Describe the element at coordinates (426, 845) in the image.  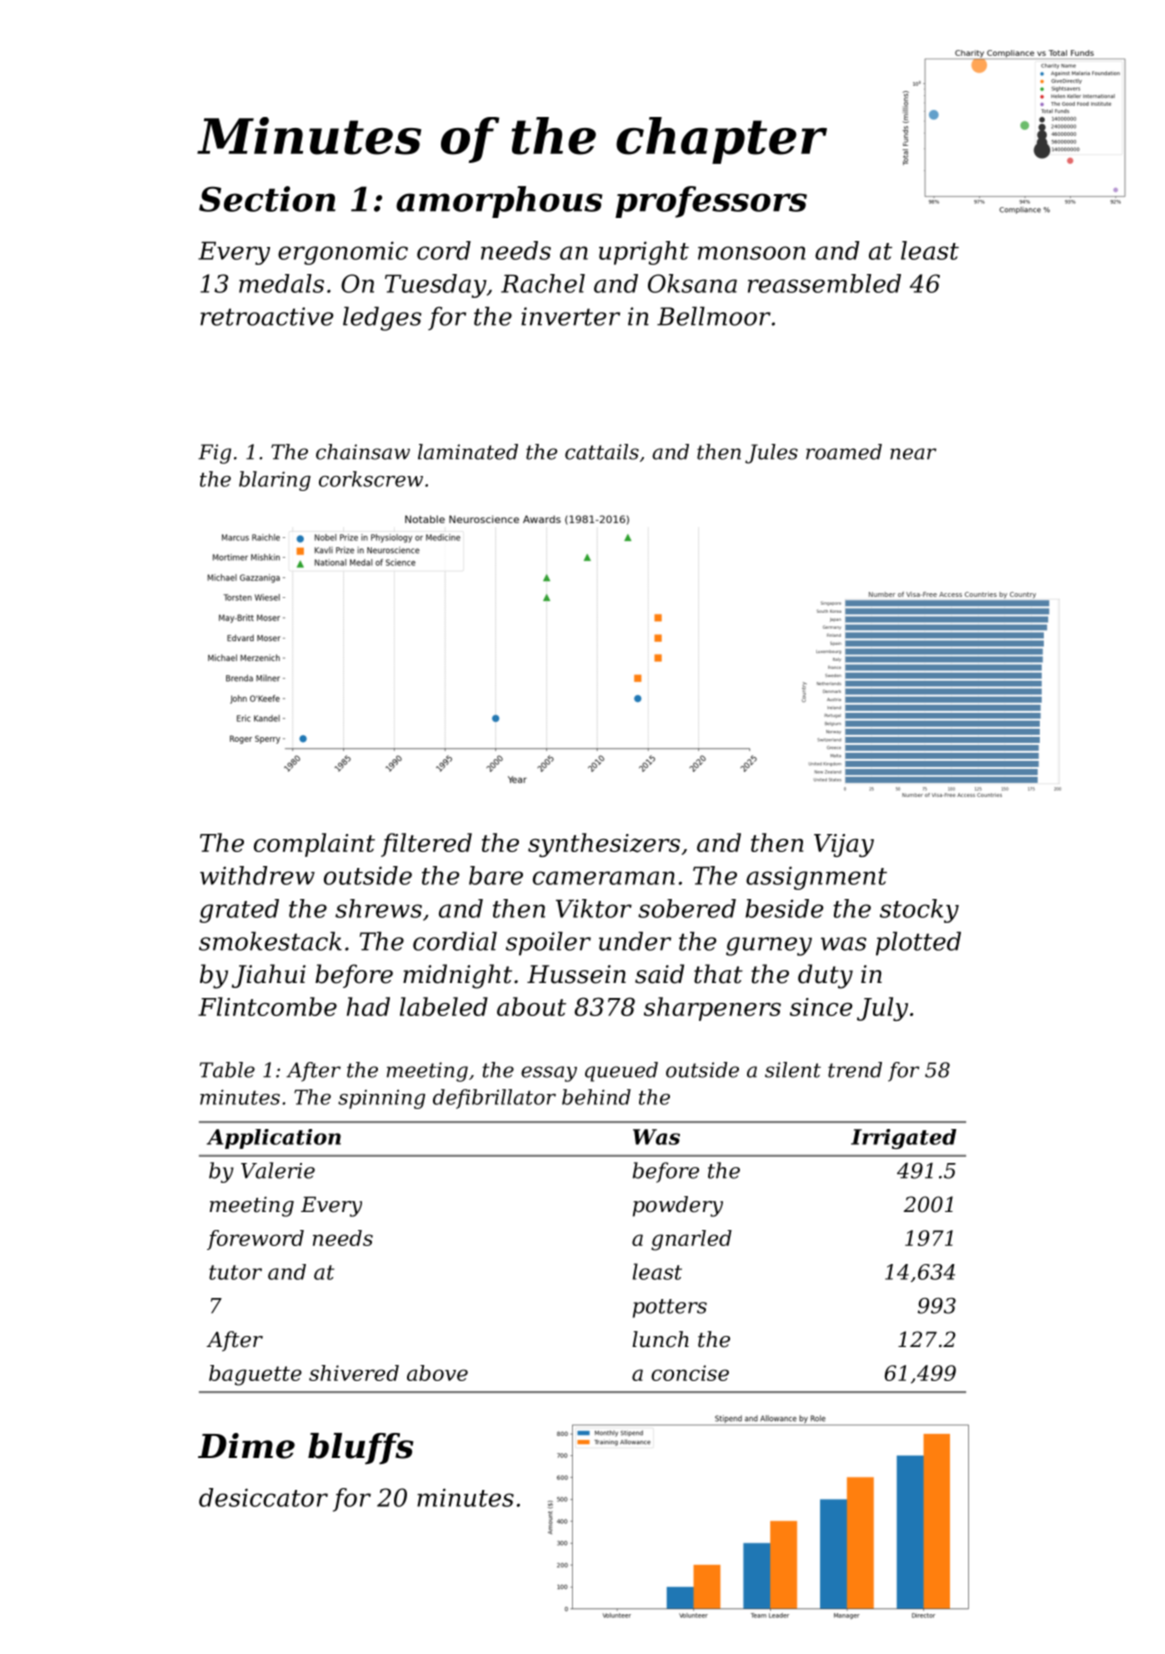
I see `filtered` at that location.
